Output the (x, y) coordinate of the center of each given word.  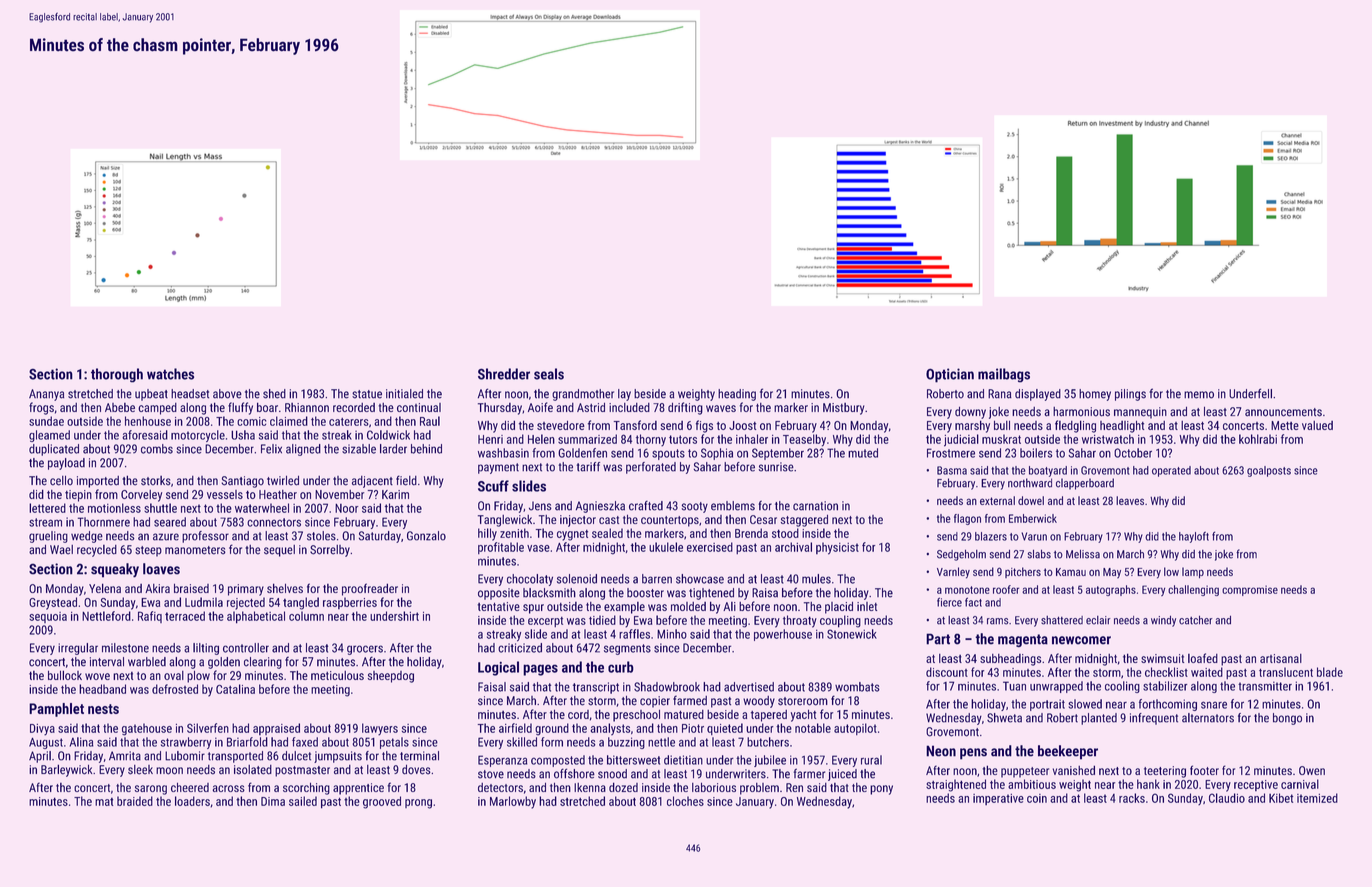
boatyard (1048, 471)
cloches (685, 801)
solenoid (577, 579)
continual (419, 407)
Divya (42, 730)
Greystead (53, 603)
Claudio (1227, 798)
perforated (651, 468)
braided (135, 801)
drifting (685, 408)
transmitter (1265, 686)
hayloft (1194, 537)
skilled (522, 742)
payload (66, 464)
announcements (1283, 412)
